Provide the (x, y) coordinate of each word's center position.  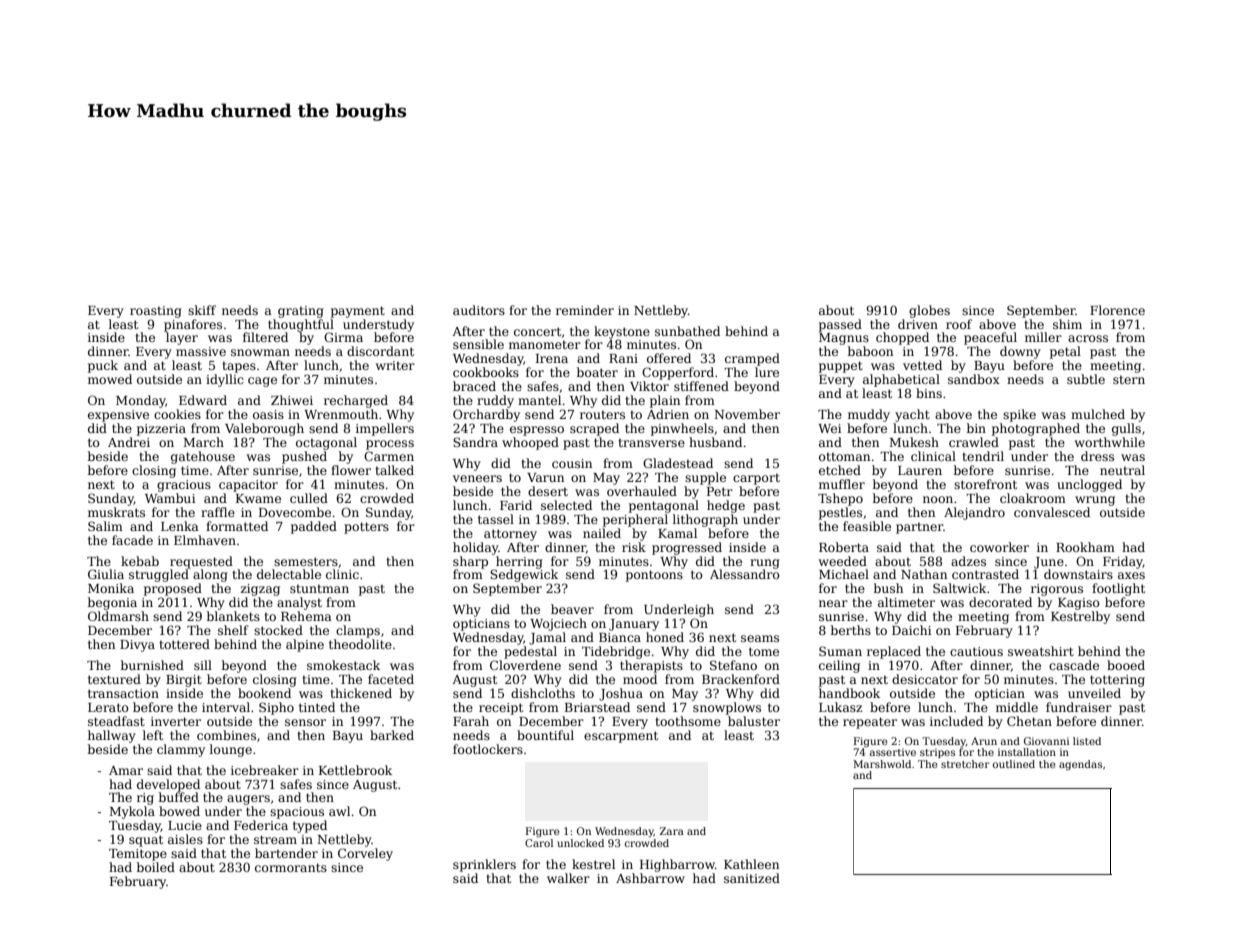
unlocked (580, 843)
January (634, 625)
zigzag (260, 590)
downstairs (1078, 574)
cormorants (291, 867)
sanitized (752, 878)
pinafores (193, 325)
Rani (623, 358)
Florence (1117, 310)
